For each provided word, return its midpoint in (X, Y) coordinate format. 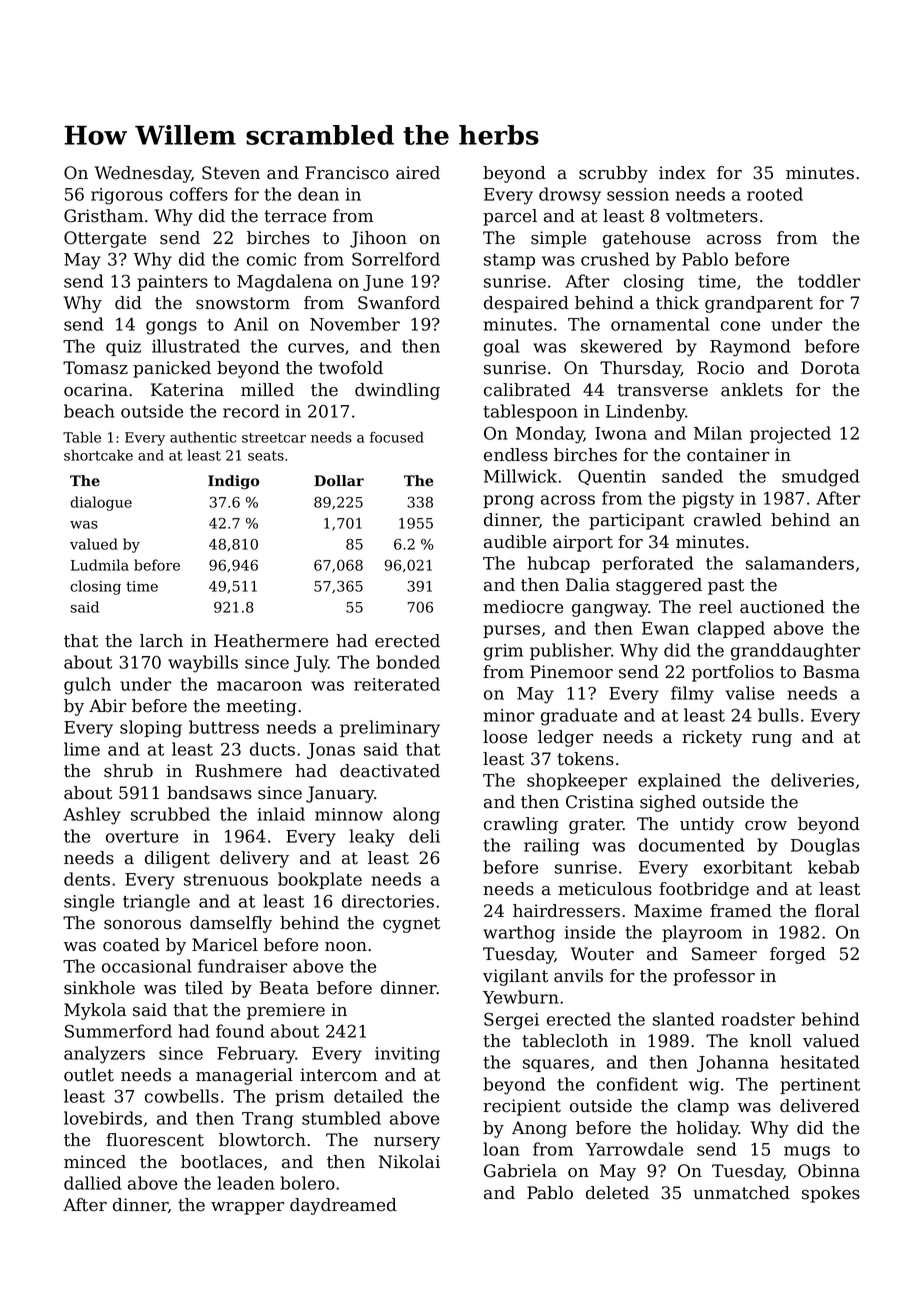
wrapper (247, 1208)
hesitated (820, 1062)
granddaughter (795, 652)
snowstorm (243, 303)
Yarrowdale (634, 1149)
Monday (550, 435)
